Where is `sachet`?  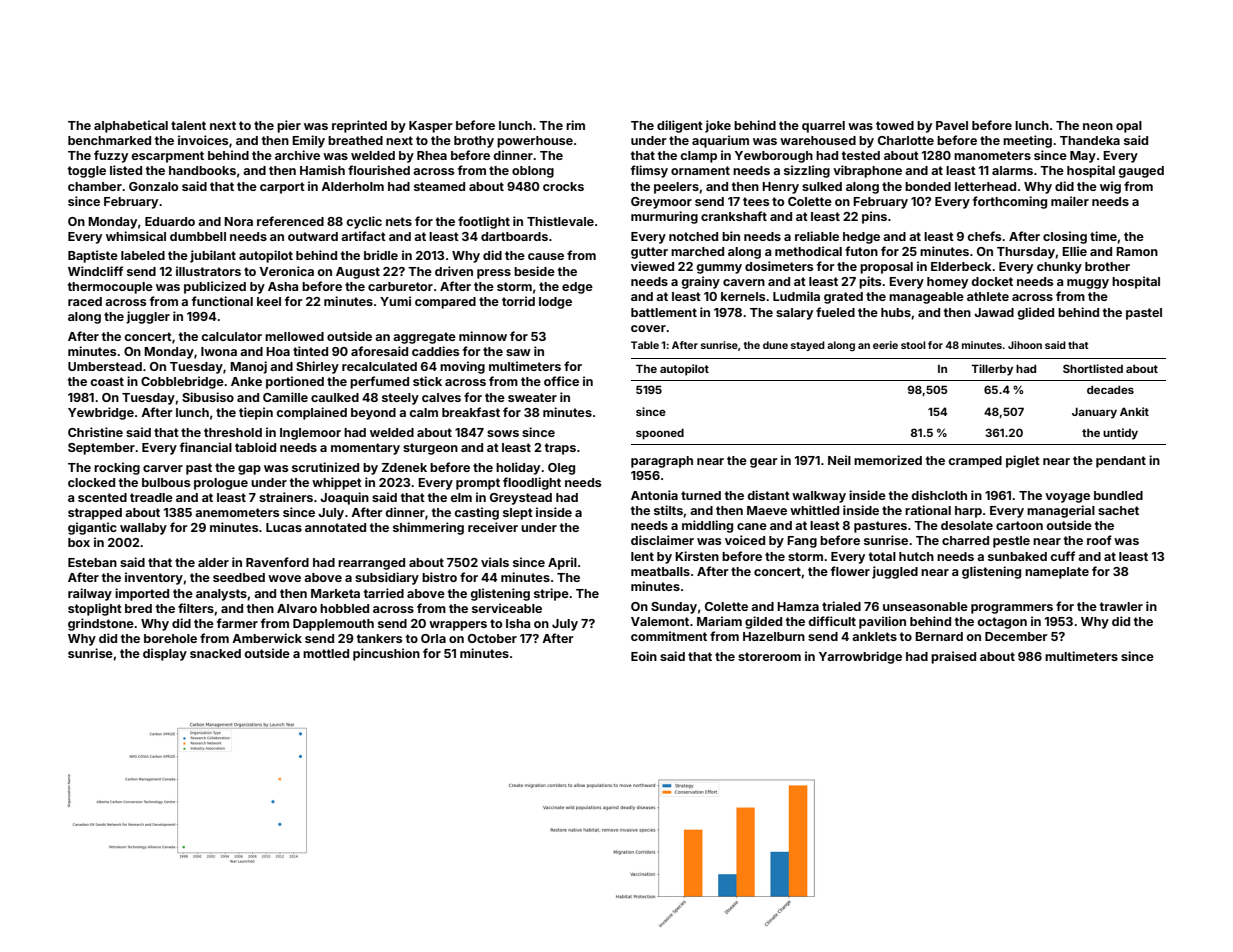 sachet is located at coordinates (1118, 510).
